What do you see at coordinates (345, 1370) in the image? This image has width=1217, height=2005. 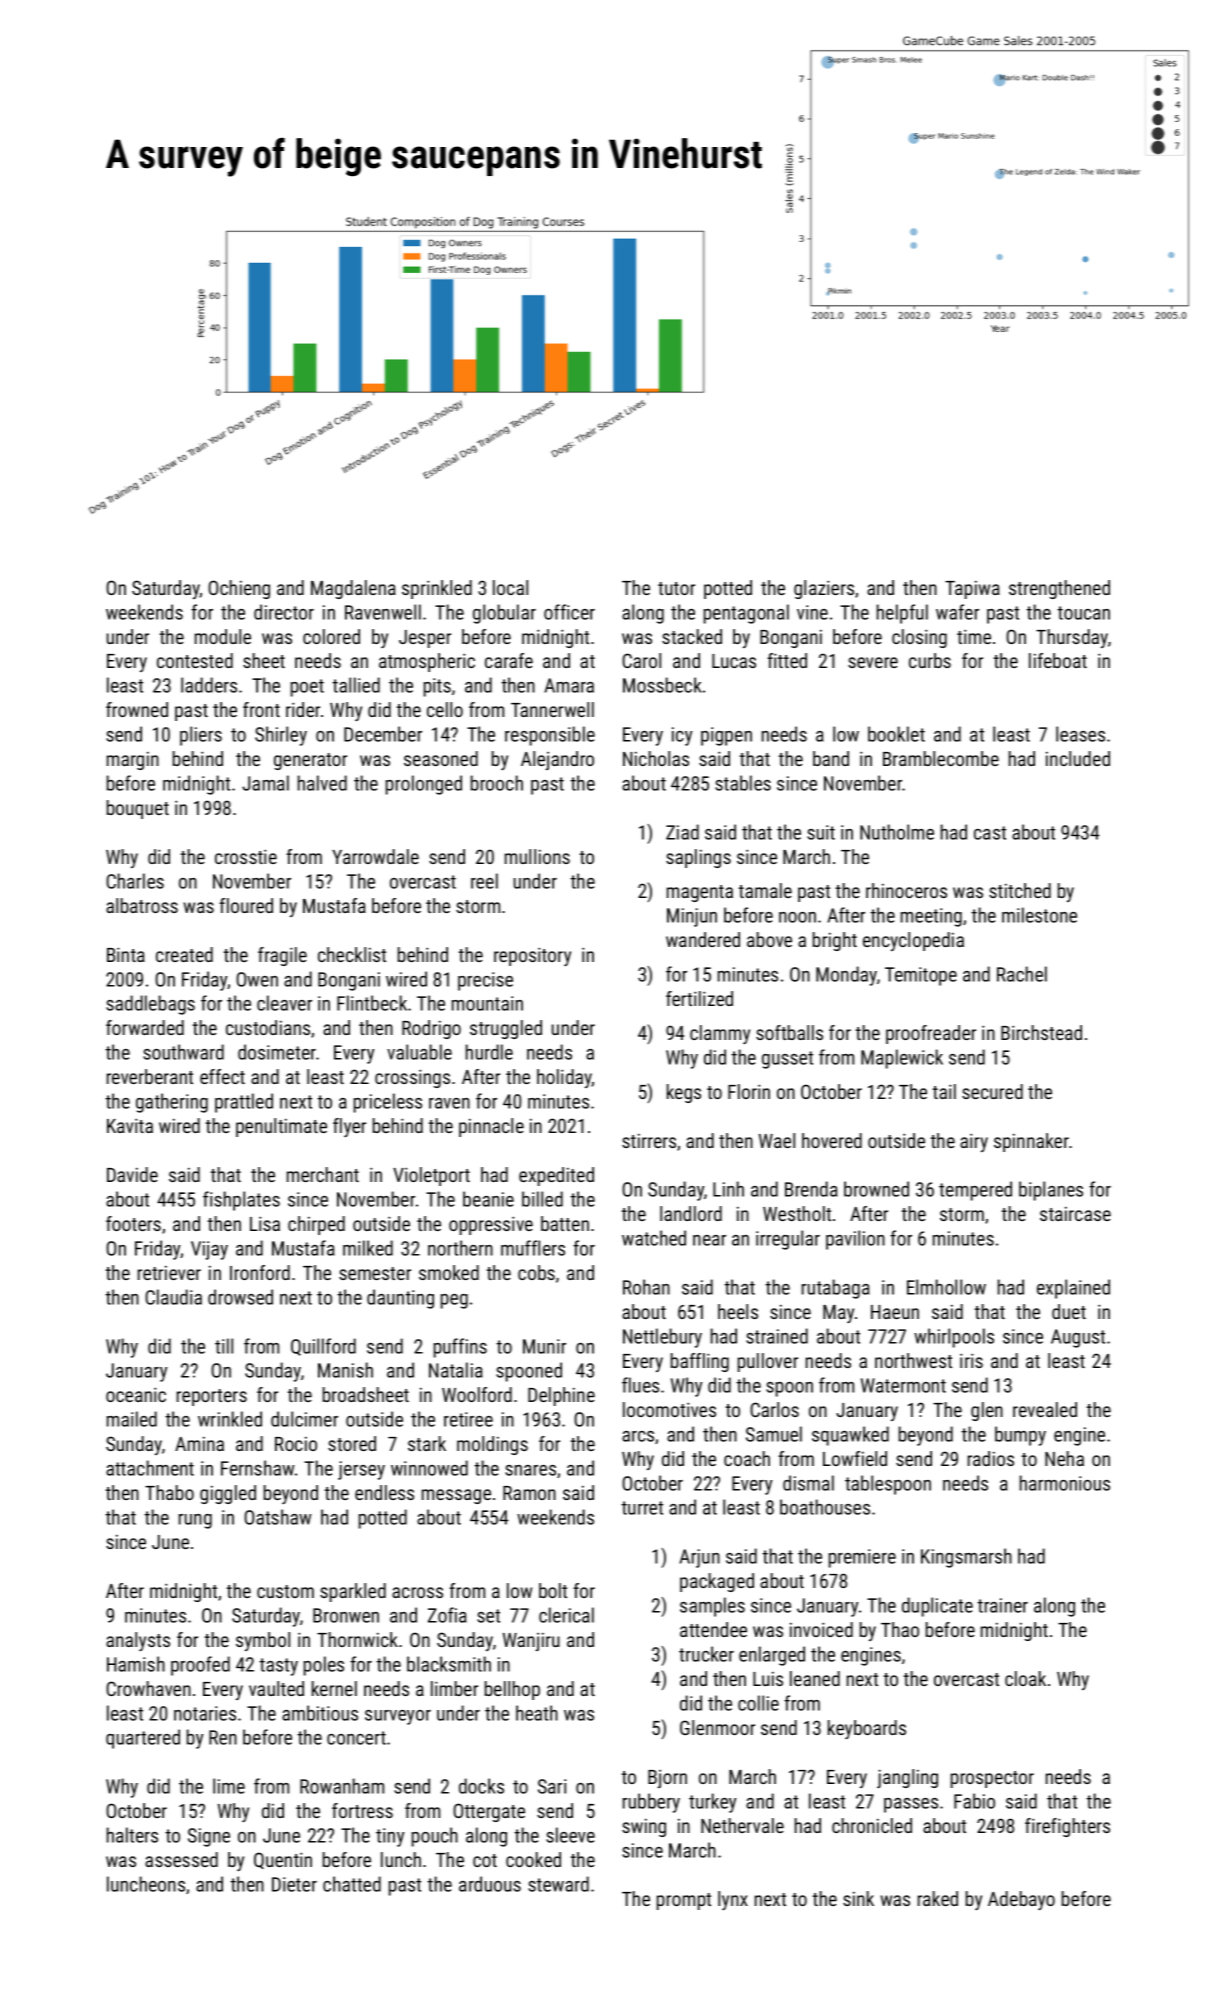 I see `Manish` at bounding box center [345, 1370].
